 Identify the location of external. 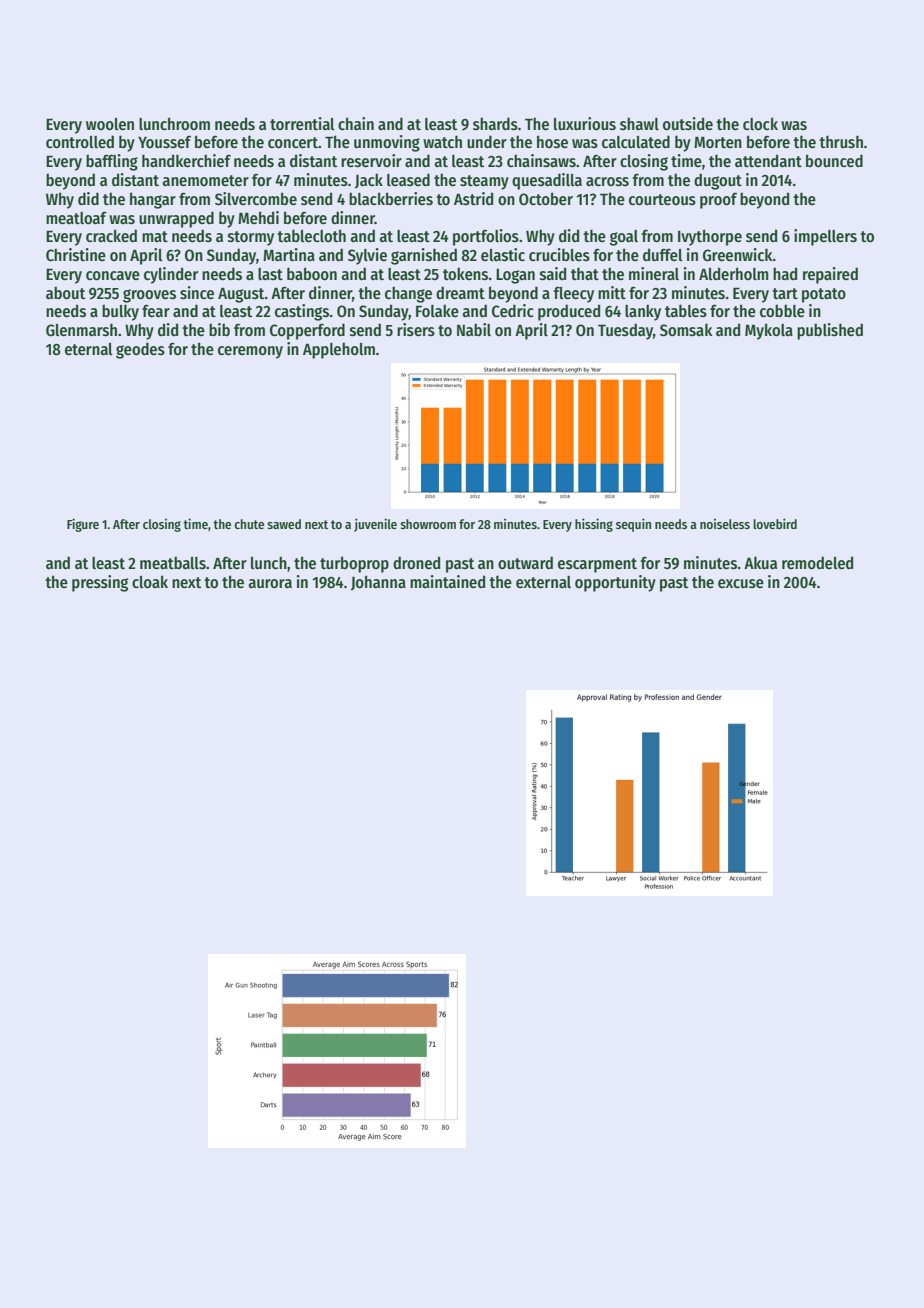
(543, 582).
